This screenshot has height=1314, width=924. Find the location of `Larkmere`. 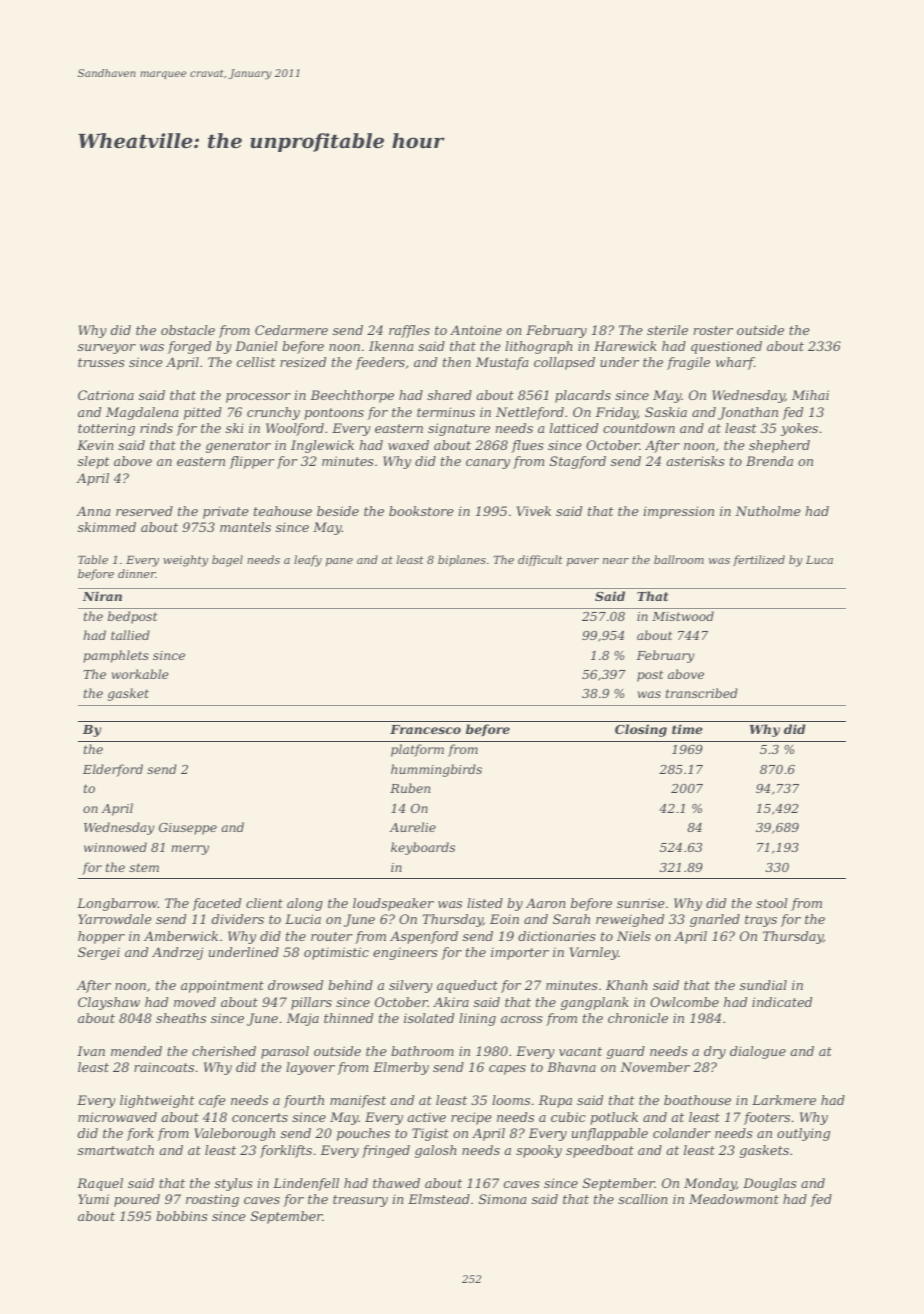

Larkmere is located at coordinates (784, 1100).
